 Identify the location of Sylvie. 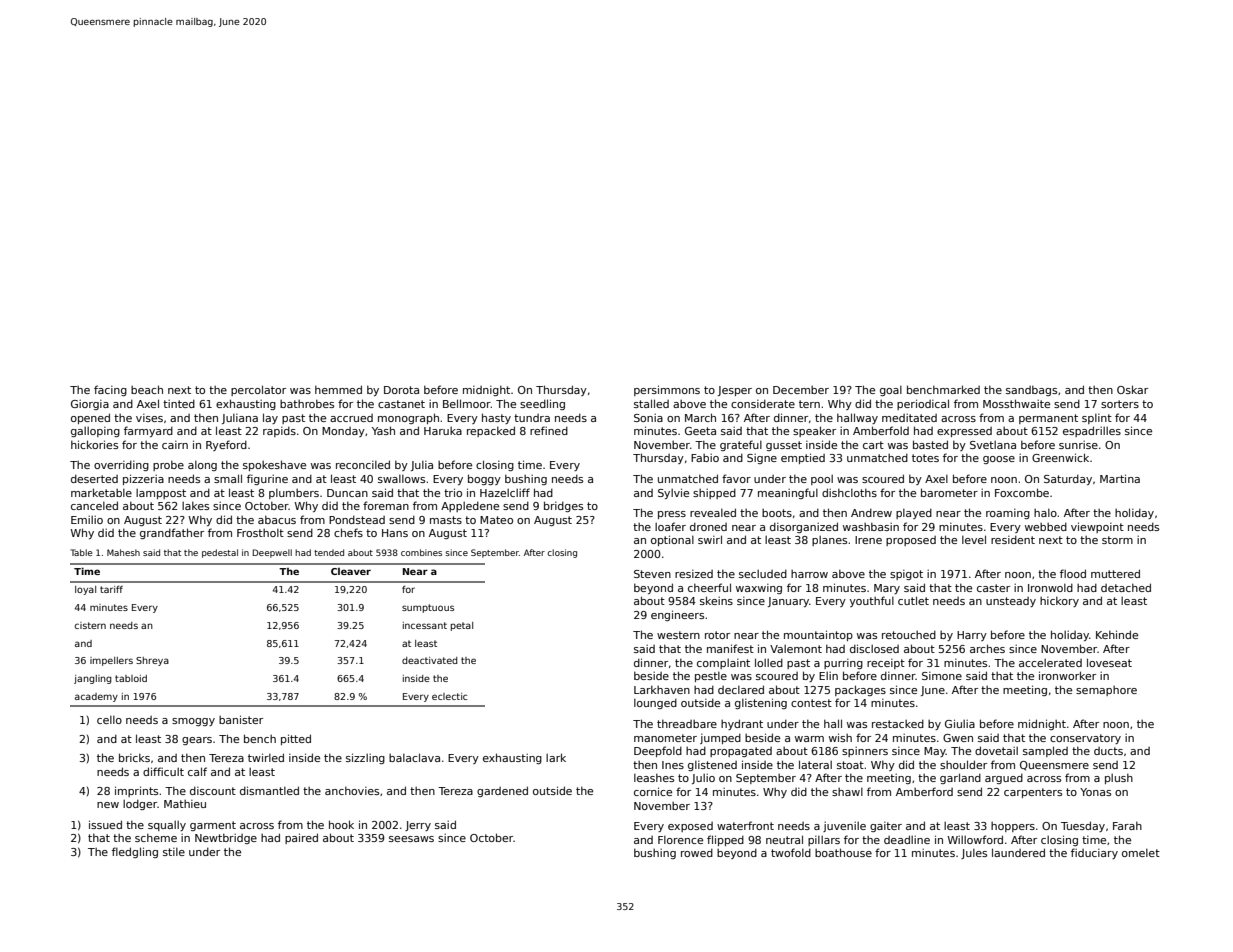
(673, 493).
